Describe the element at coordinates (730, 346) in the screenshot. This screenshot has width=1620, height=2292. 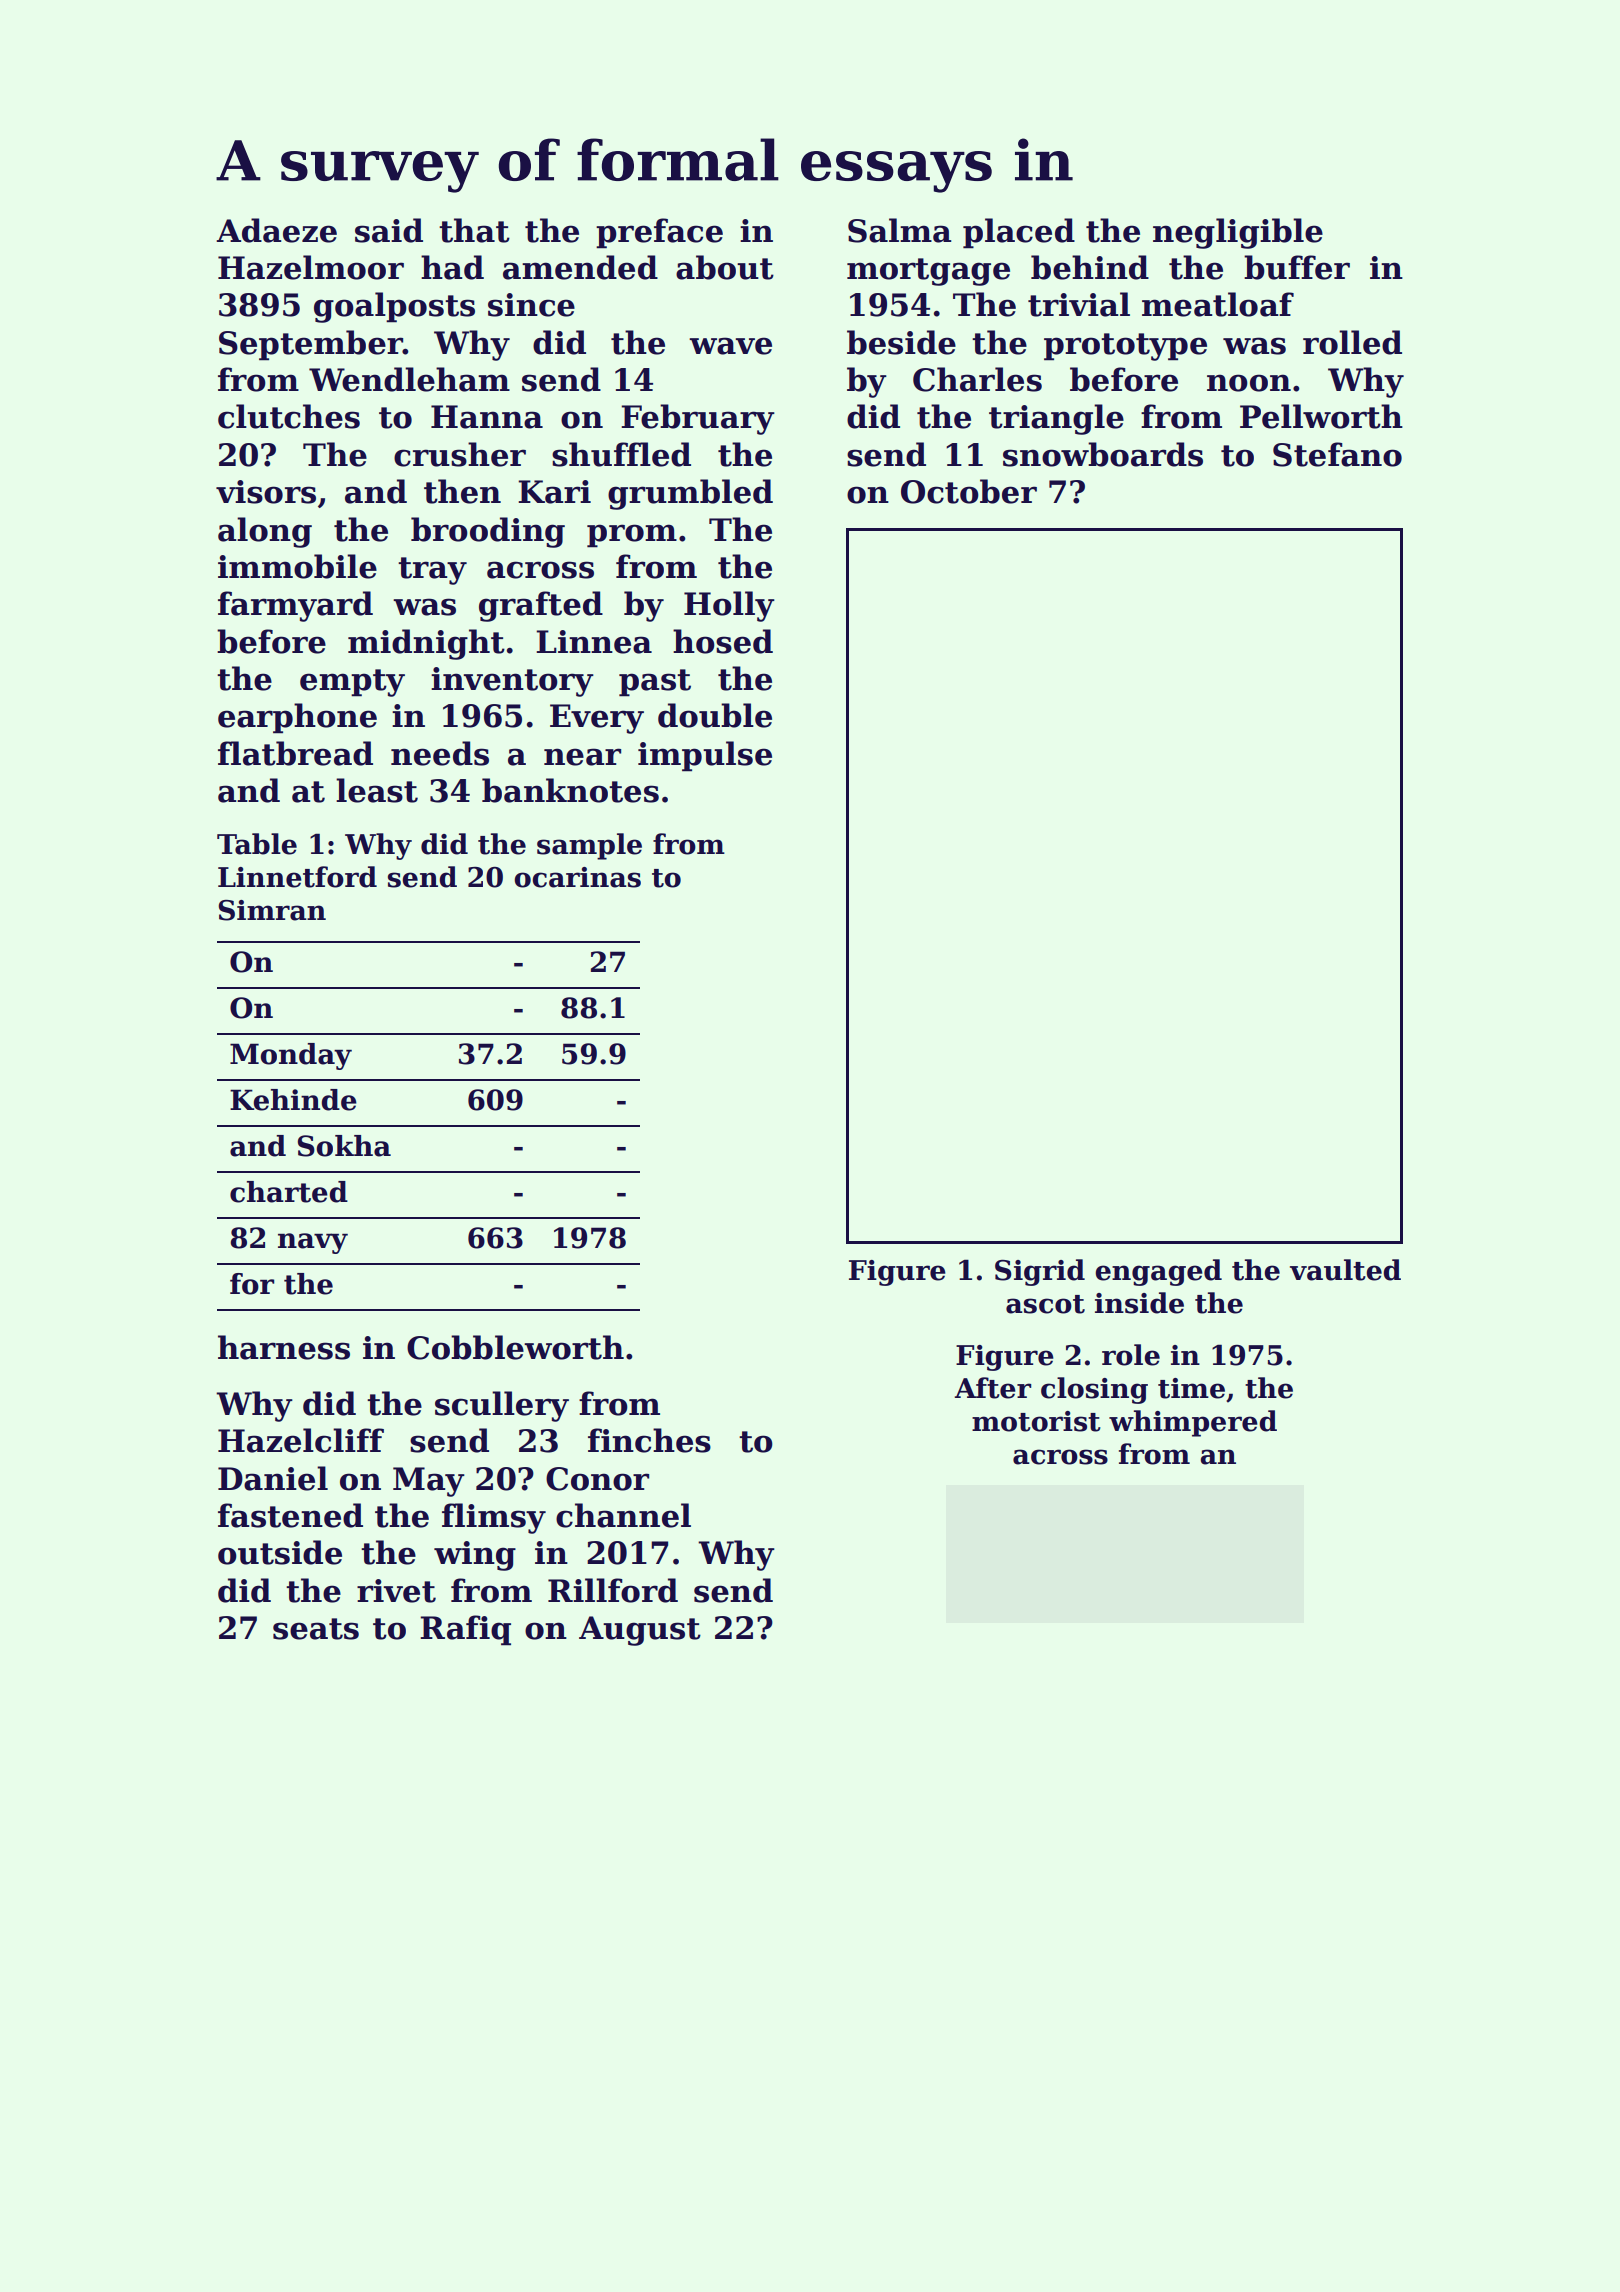
I see `wave` at that location.
